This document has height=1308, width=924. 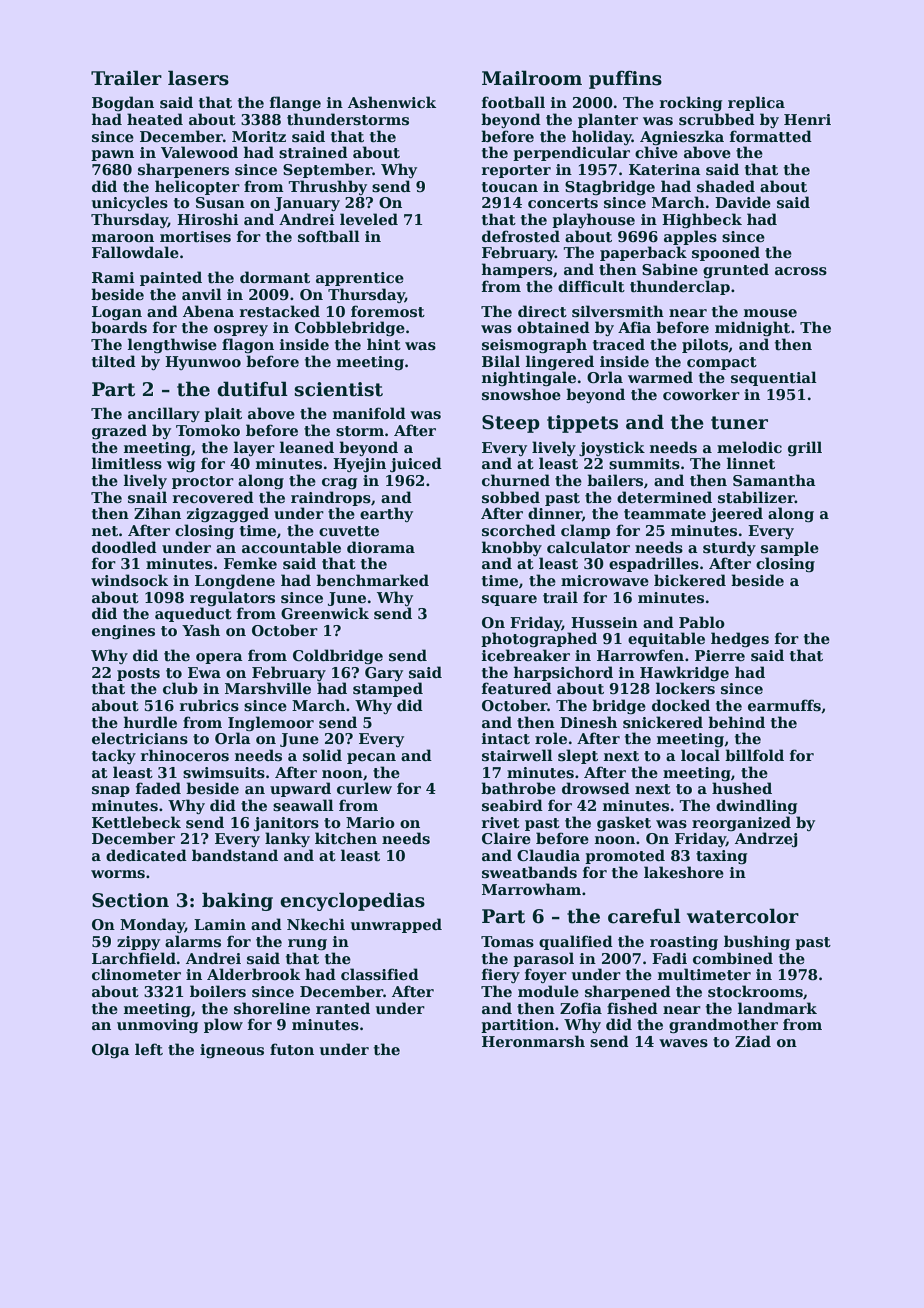 What do you see at coordinates (198, 78) in the document?
I see `lasers` at bounding box center [198, 78].
